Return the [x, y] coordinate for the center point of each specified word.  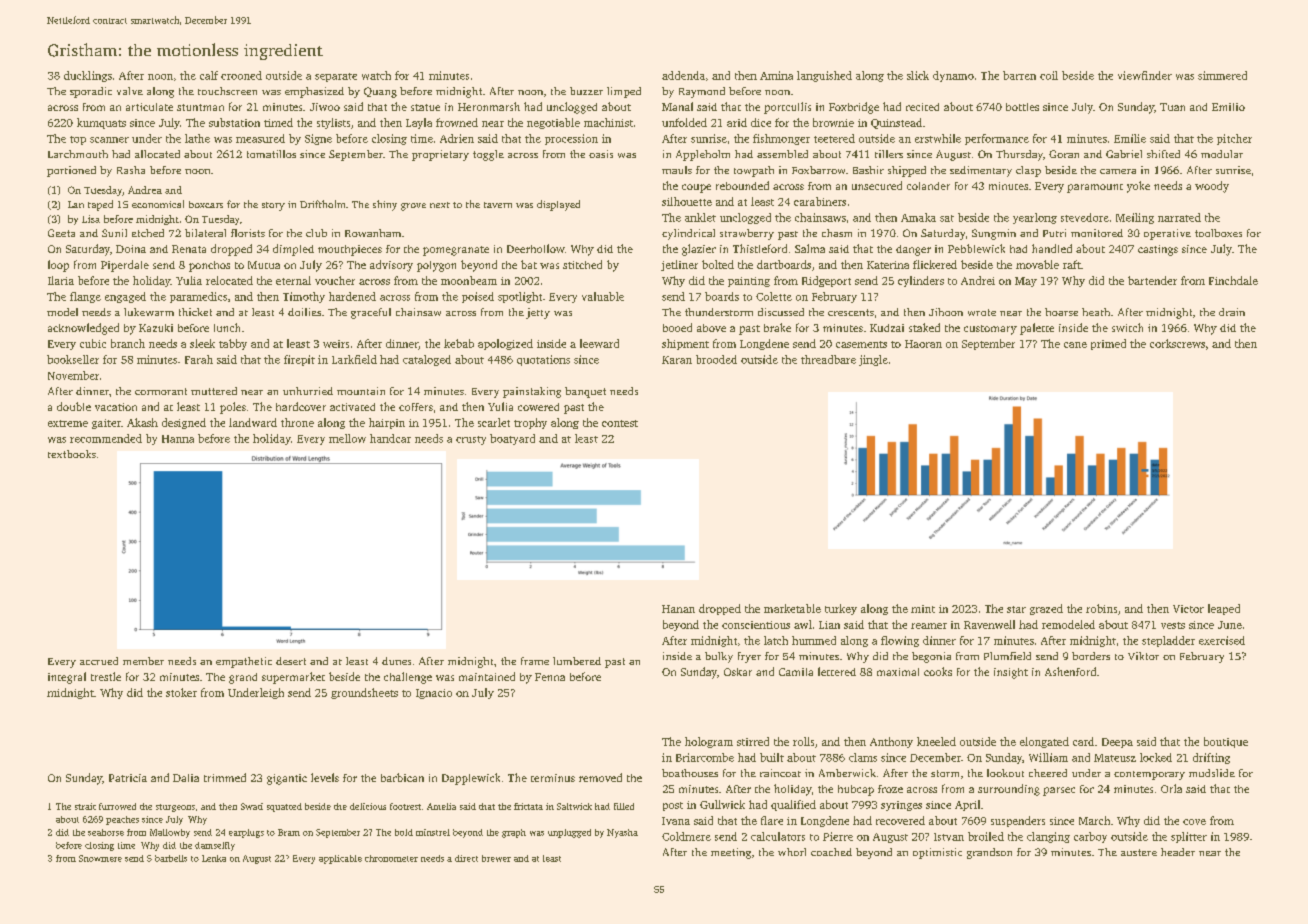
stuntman [200, 107]
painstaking [532, 392]
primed [1108, 344]
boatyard [512, 439]
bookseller [73, 359]
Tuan [1172, 107]
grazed [1046, 609]
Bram [289, 832]
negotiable [553, 123]
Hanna [178, 439]
